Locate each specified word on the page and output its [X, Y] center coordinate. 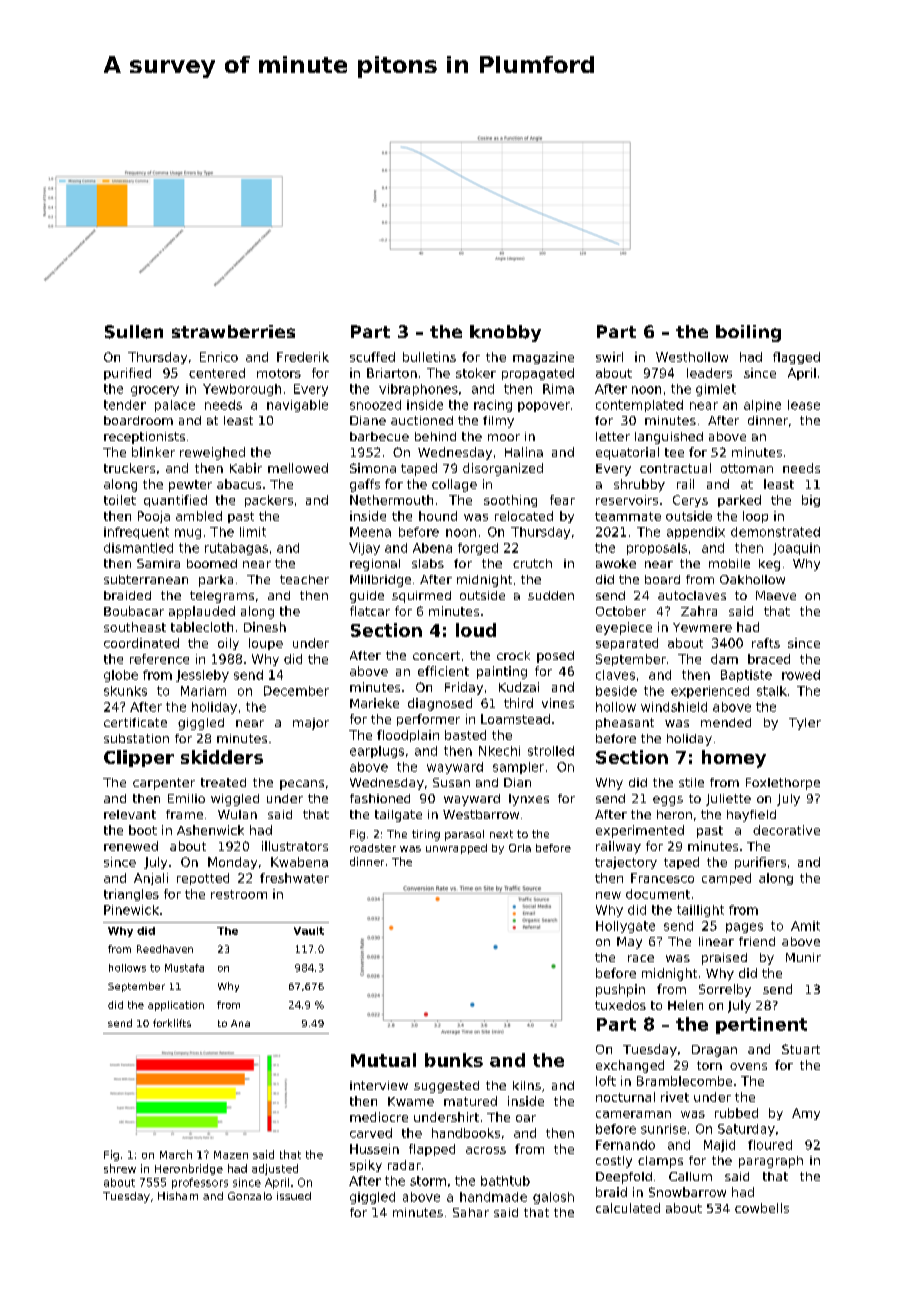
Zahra [699, 611]
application [176, 1006]
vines [558, 703]
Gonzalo [250, 1196]
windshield [674, 707]
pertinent [761, 1025]
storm [428, 1181]
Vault [309, 931]
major [311, 724]
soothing [510, 501]
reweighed [212, 453]
